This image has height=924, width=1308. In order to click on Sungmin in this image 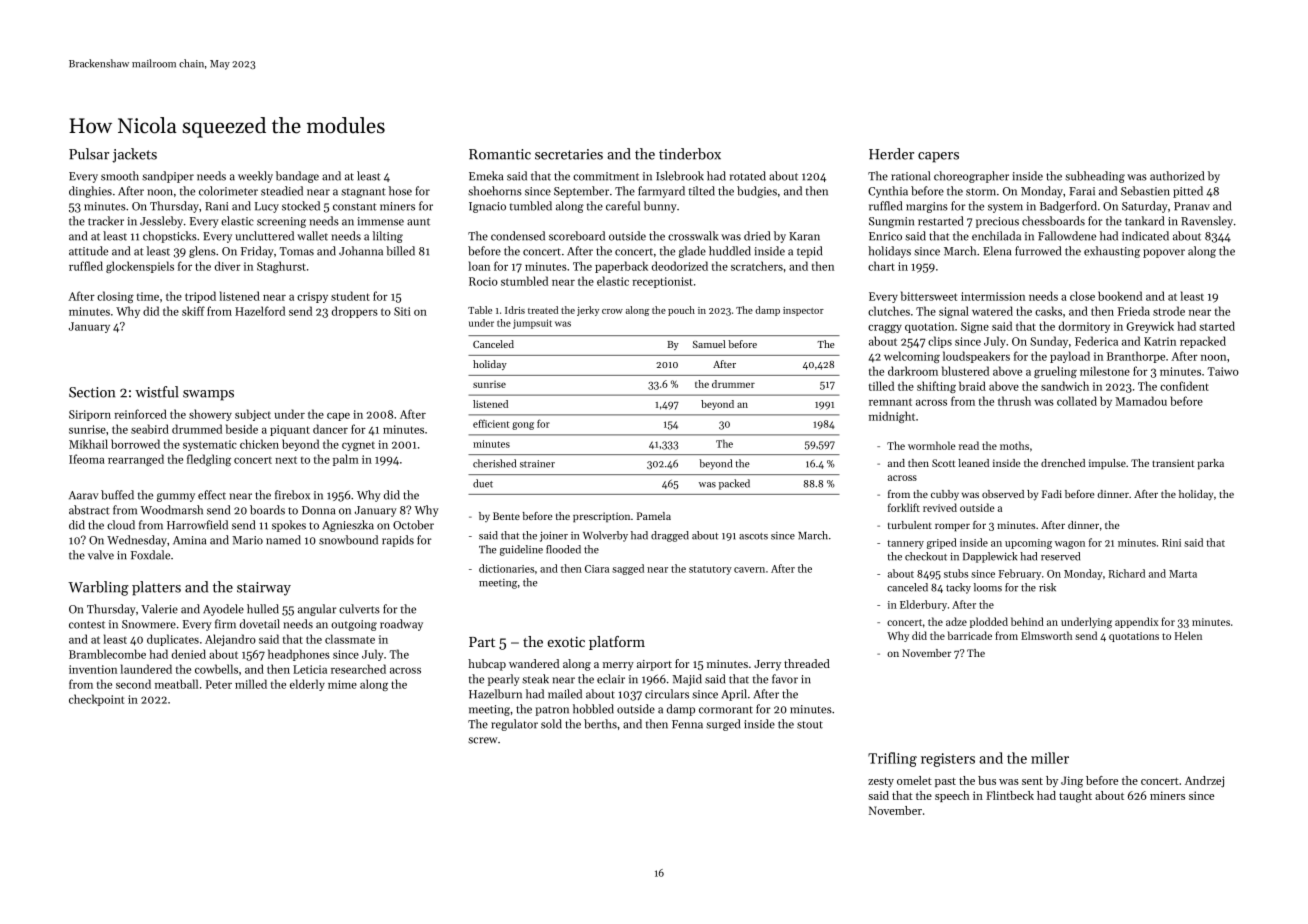, I will do `click(891, 222)`.
